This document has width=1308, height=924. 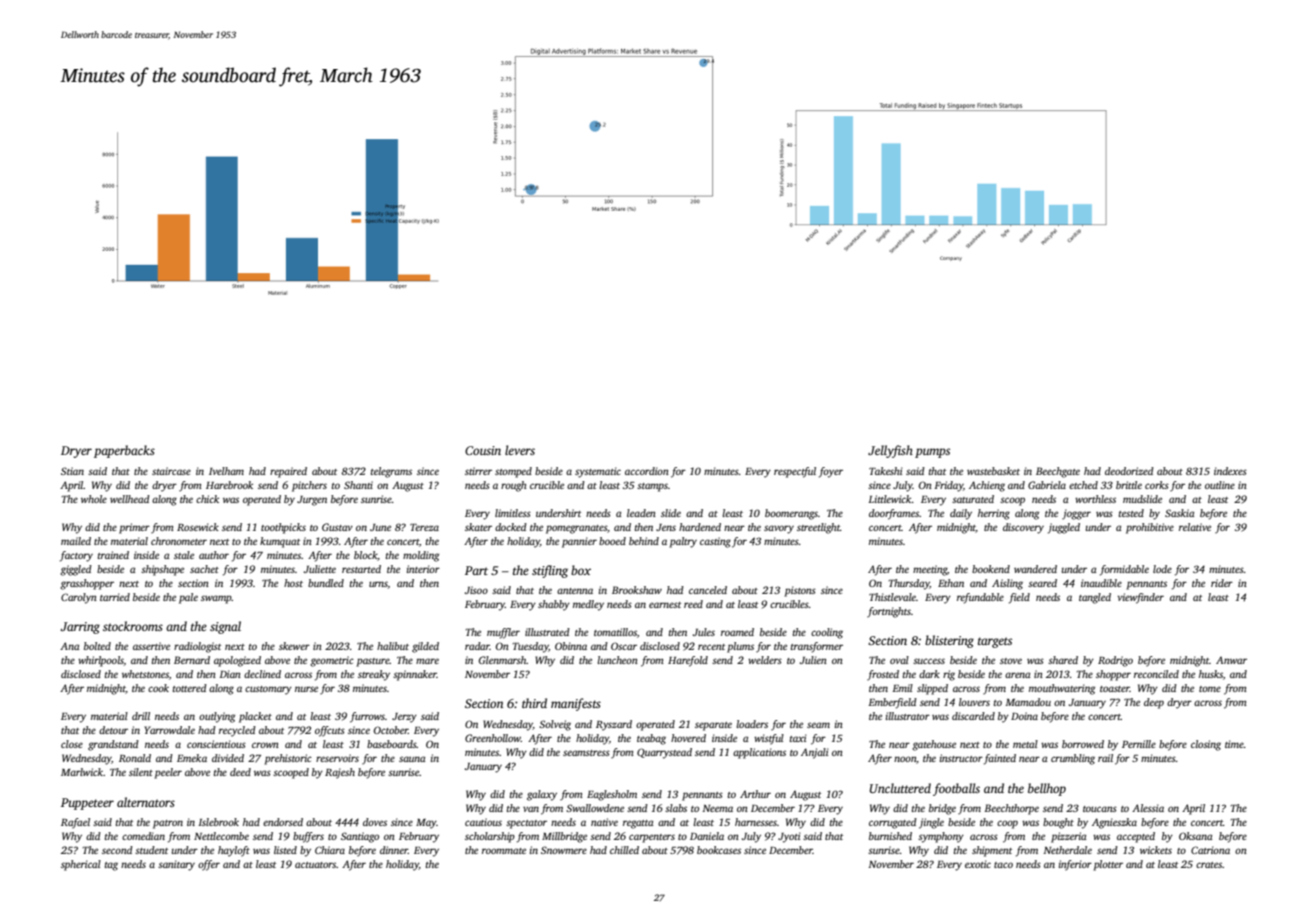 I want to click on boomerangs, so click(x=791, y=514).
